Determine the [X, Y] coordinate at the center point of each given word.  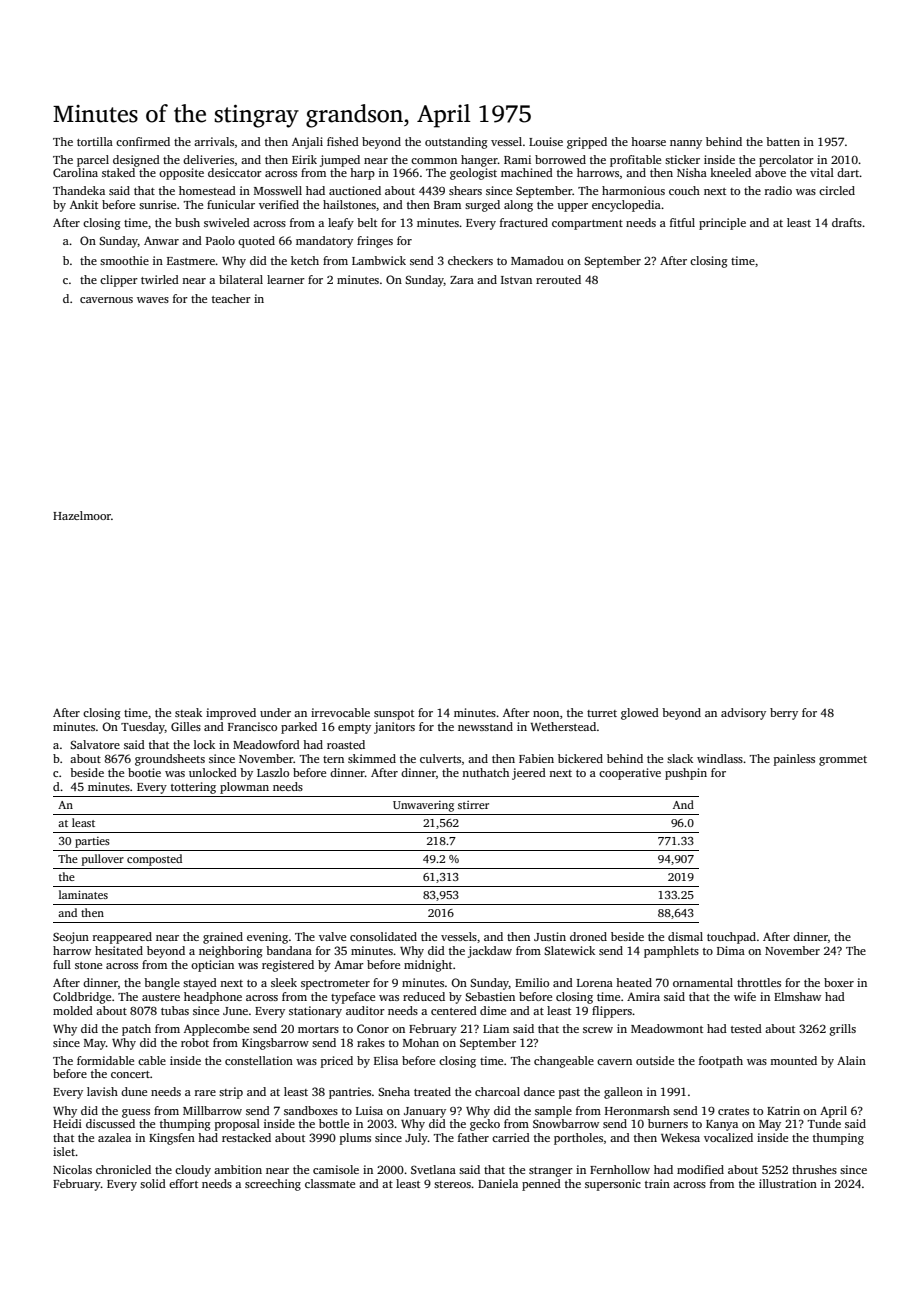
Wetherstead [563, 726]
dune [134, 1091]
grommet [843, 761]
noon [546, 714]
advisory [743, 714]
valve [332, 936]
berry [784, 714]
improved [231, 714]
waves [153, 300]
